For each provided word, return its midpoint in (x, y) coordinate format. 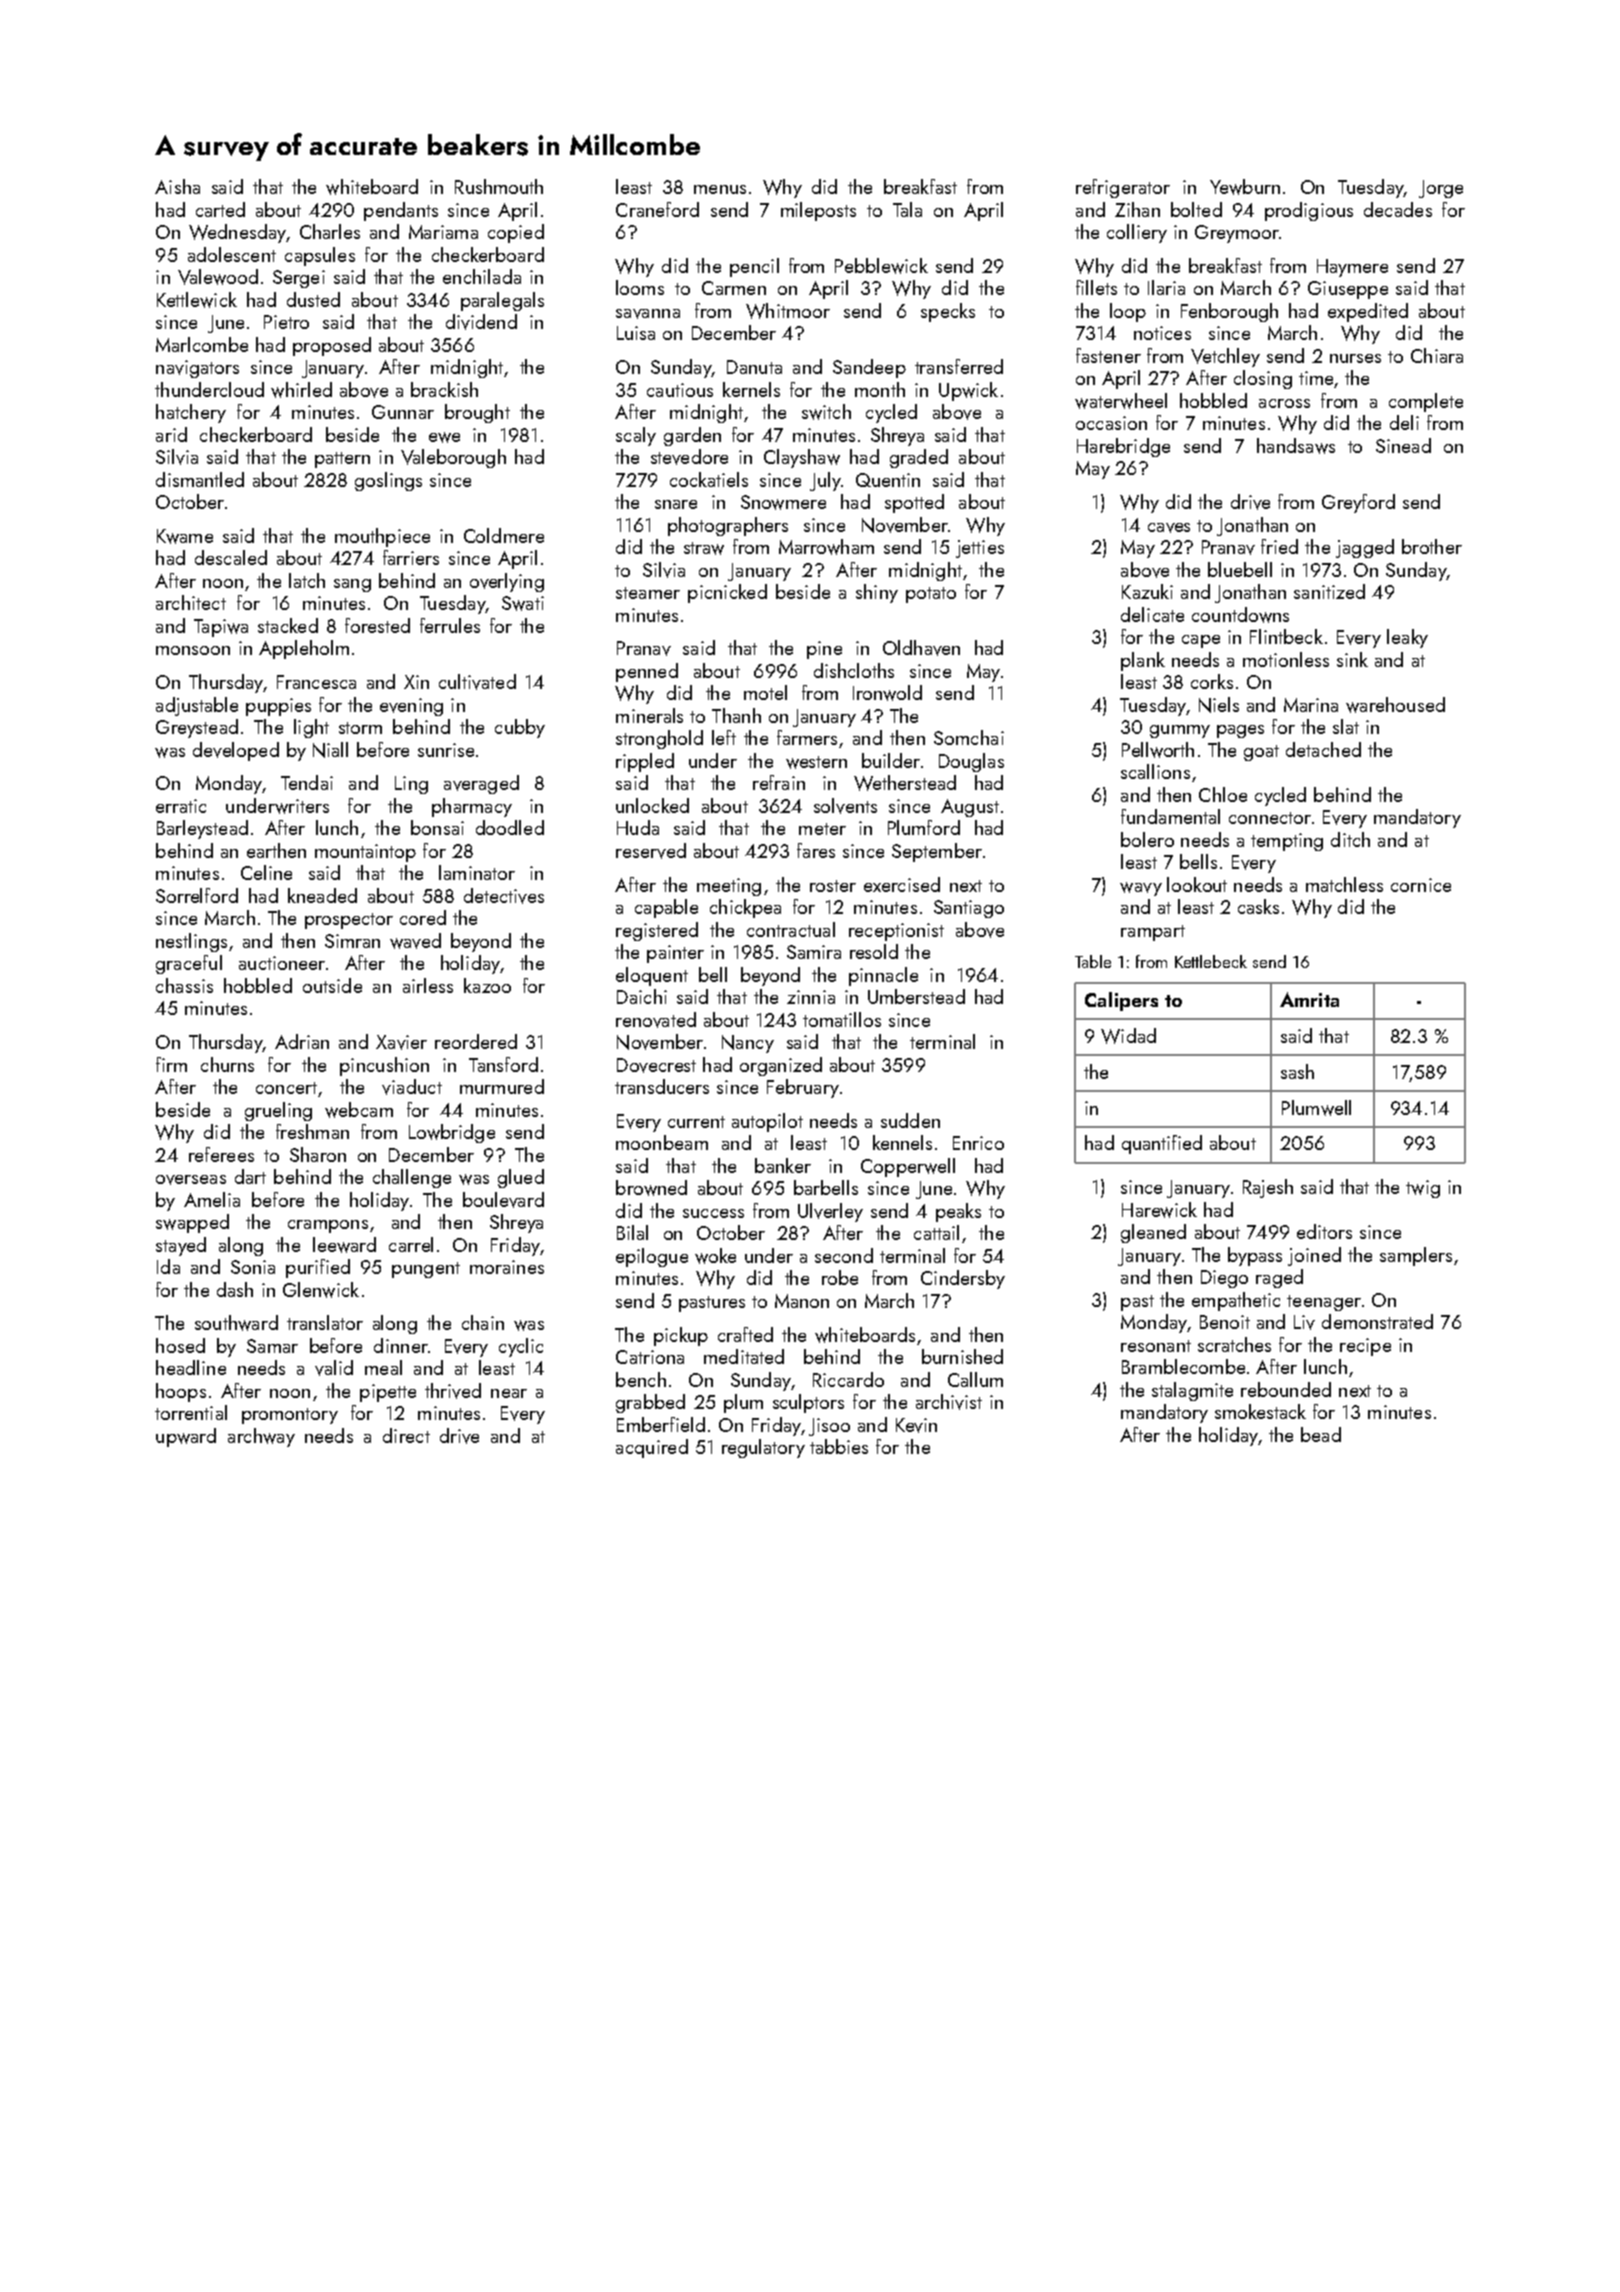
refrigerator (1123, 188)
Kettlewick (197, 300)
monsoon (193, 650)
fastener (1108, 355)
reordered (476, 1041)
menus (720, 189)
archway (261, 1437)
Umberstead (916, 996)
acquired (652, 1448)
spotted (914, 503)
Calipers (1121, 1001)
